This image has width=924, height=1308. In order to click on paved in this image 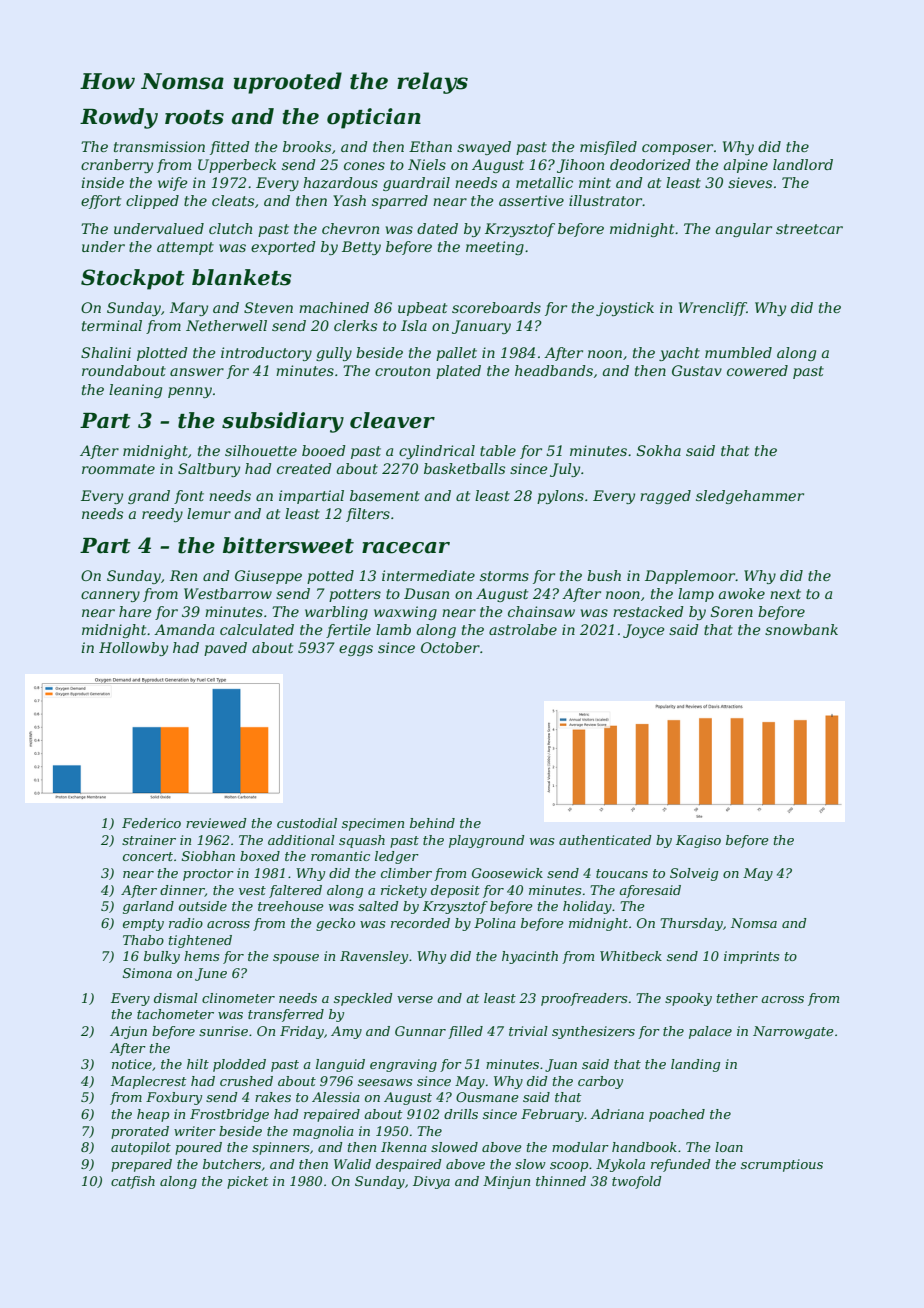, I will do `click(225, 649)`.
